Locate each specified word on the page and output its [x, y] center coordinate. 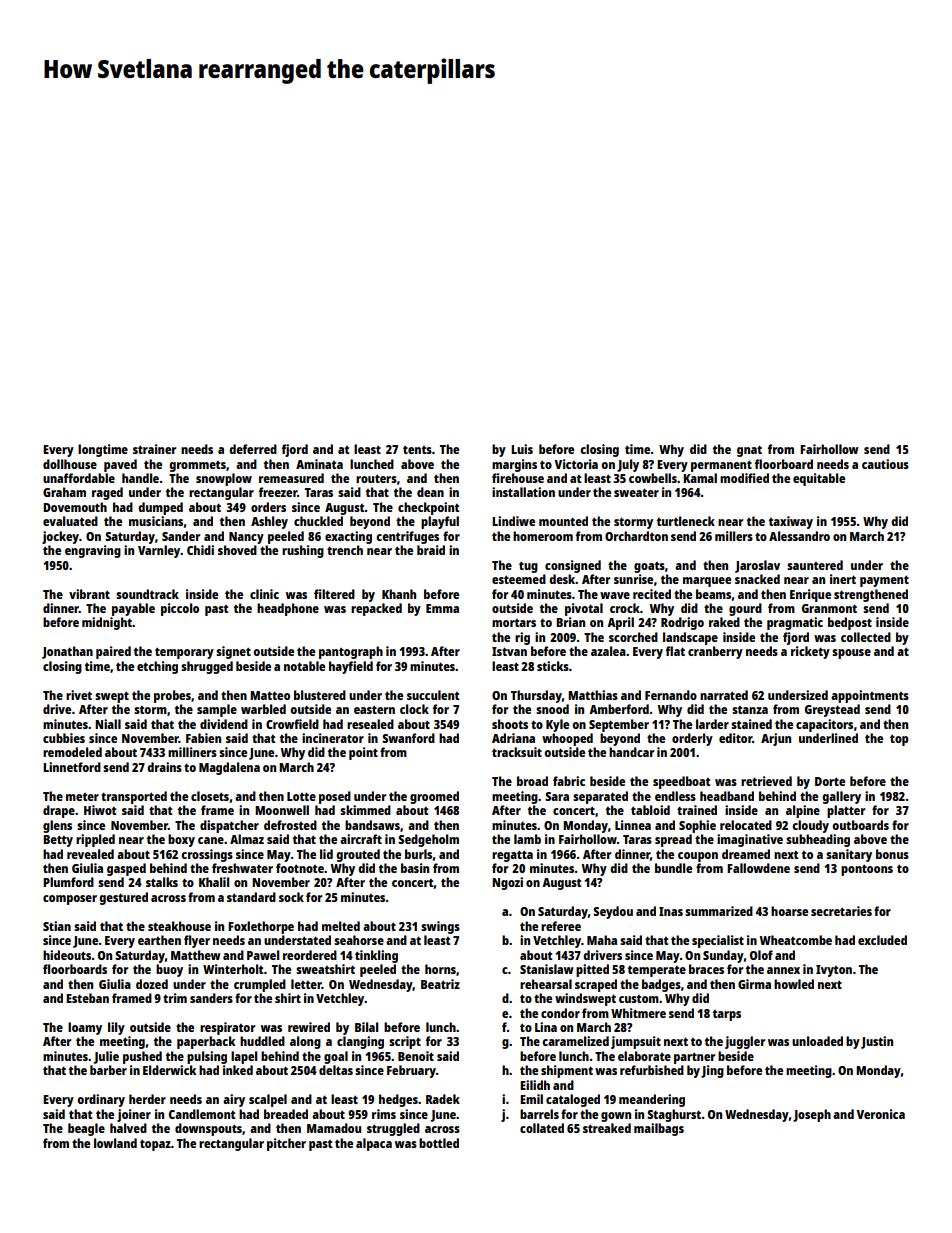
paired [113, 652]
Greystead [832, 710]
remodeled [72, 752]
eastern [374, 709]
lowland [115, 1143]
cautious [885, 464]
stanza [750, 710]
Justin [877, 1042]
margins [514, 465]
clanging [360, 1042]
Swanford [408, 738]
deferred [253, 449]
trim [175, 998]
